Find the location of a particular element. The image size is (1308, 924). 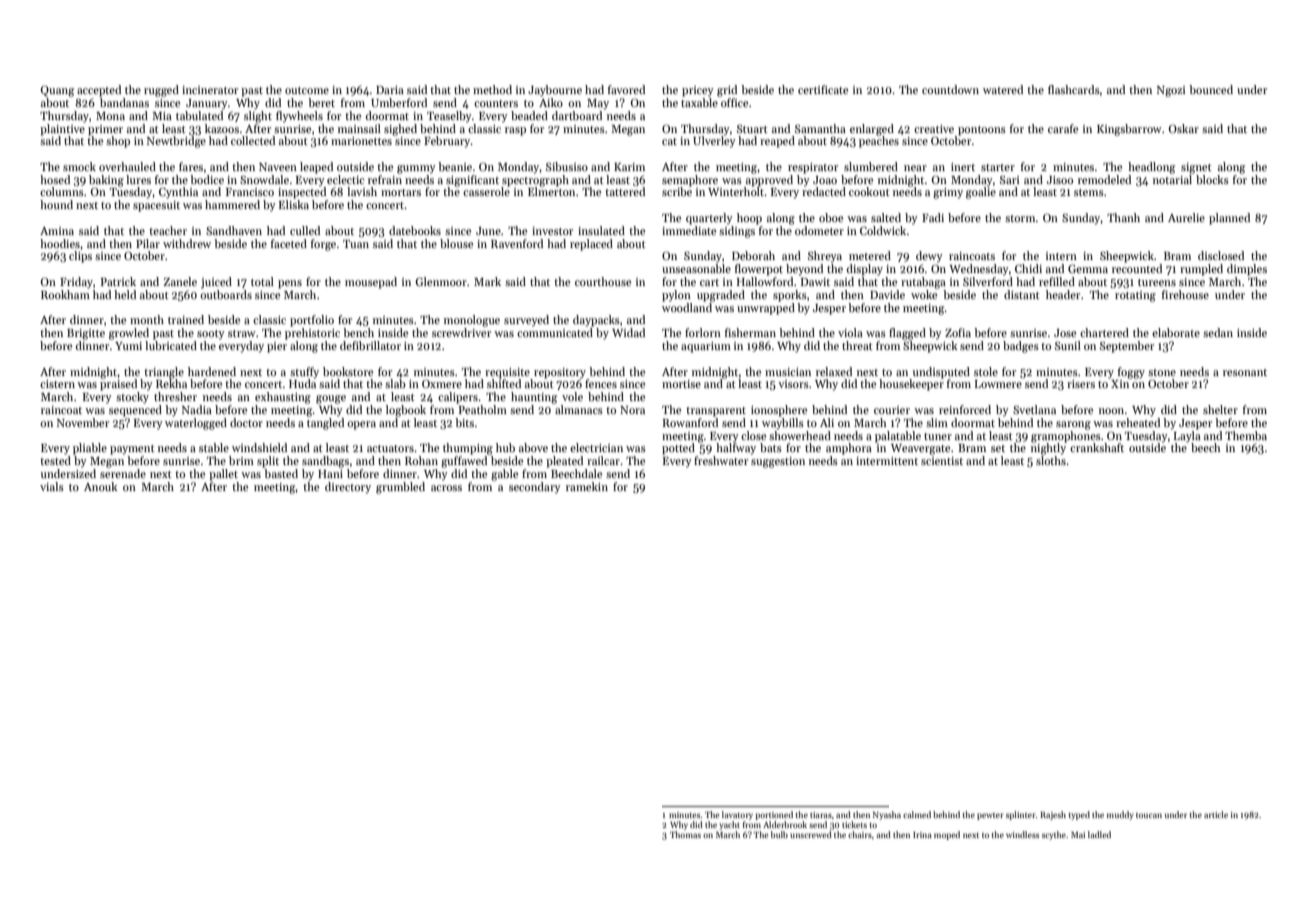

respirator is located at coordinates (813, 168).
